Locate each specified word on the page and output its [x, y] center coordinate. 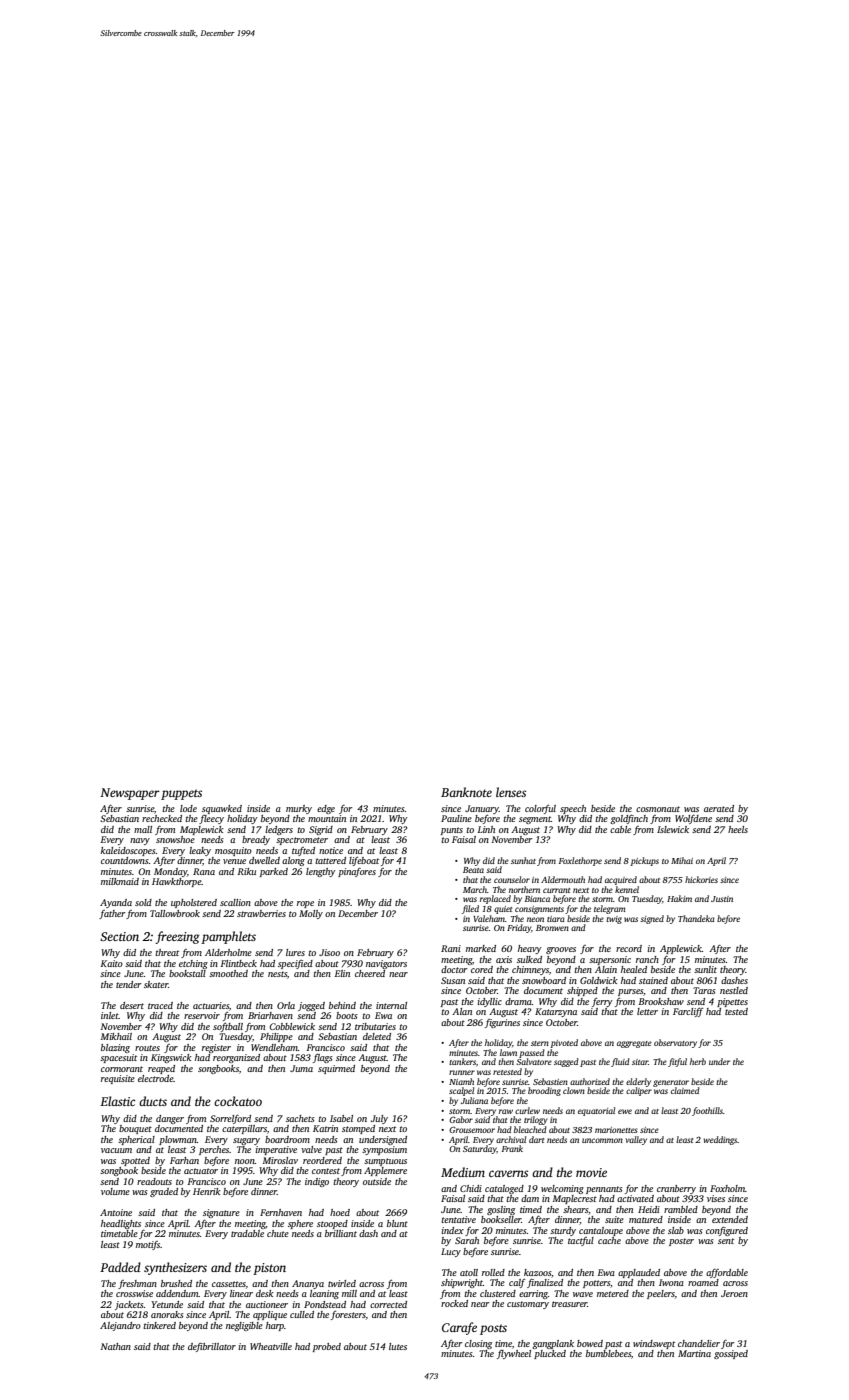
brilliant [341, 1233]
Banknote [466, 792]
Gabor [461, 1119]
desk [265, 1293]
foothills [707, 1111]
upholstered [194, 903]
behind [342, 1005]
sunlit [705, 969]
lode [188, 808]
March [475, 889]
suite [614, 1219]
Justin [722, 899]
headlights [121, 1224]
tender [129, 984]
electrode [156, 1078]
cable [620, 829]
